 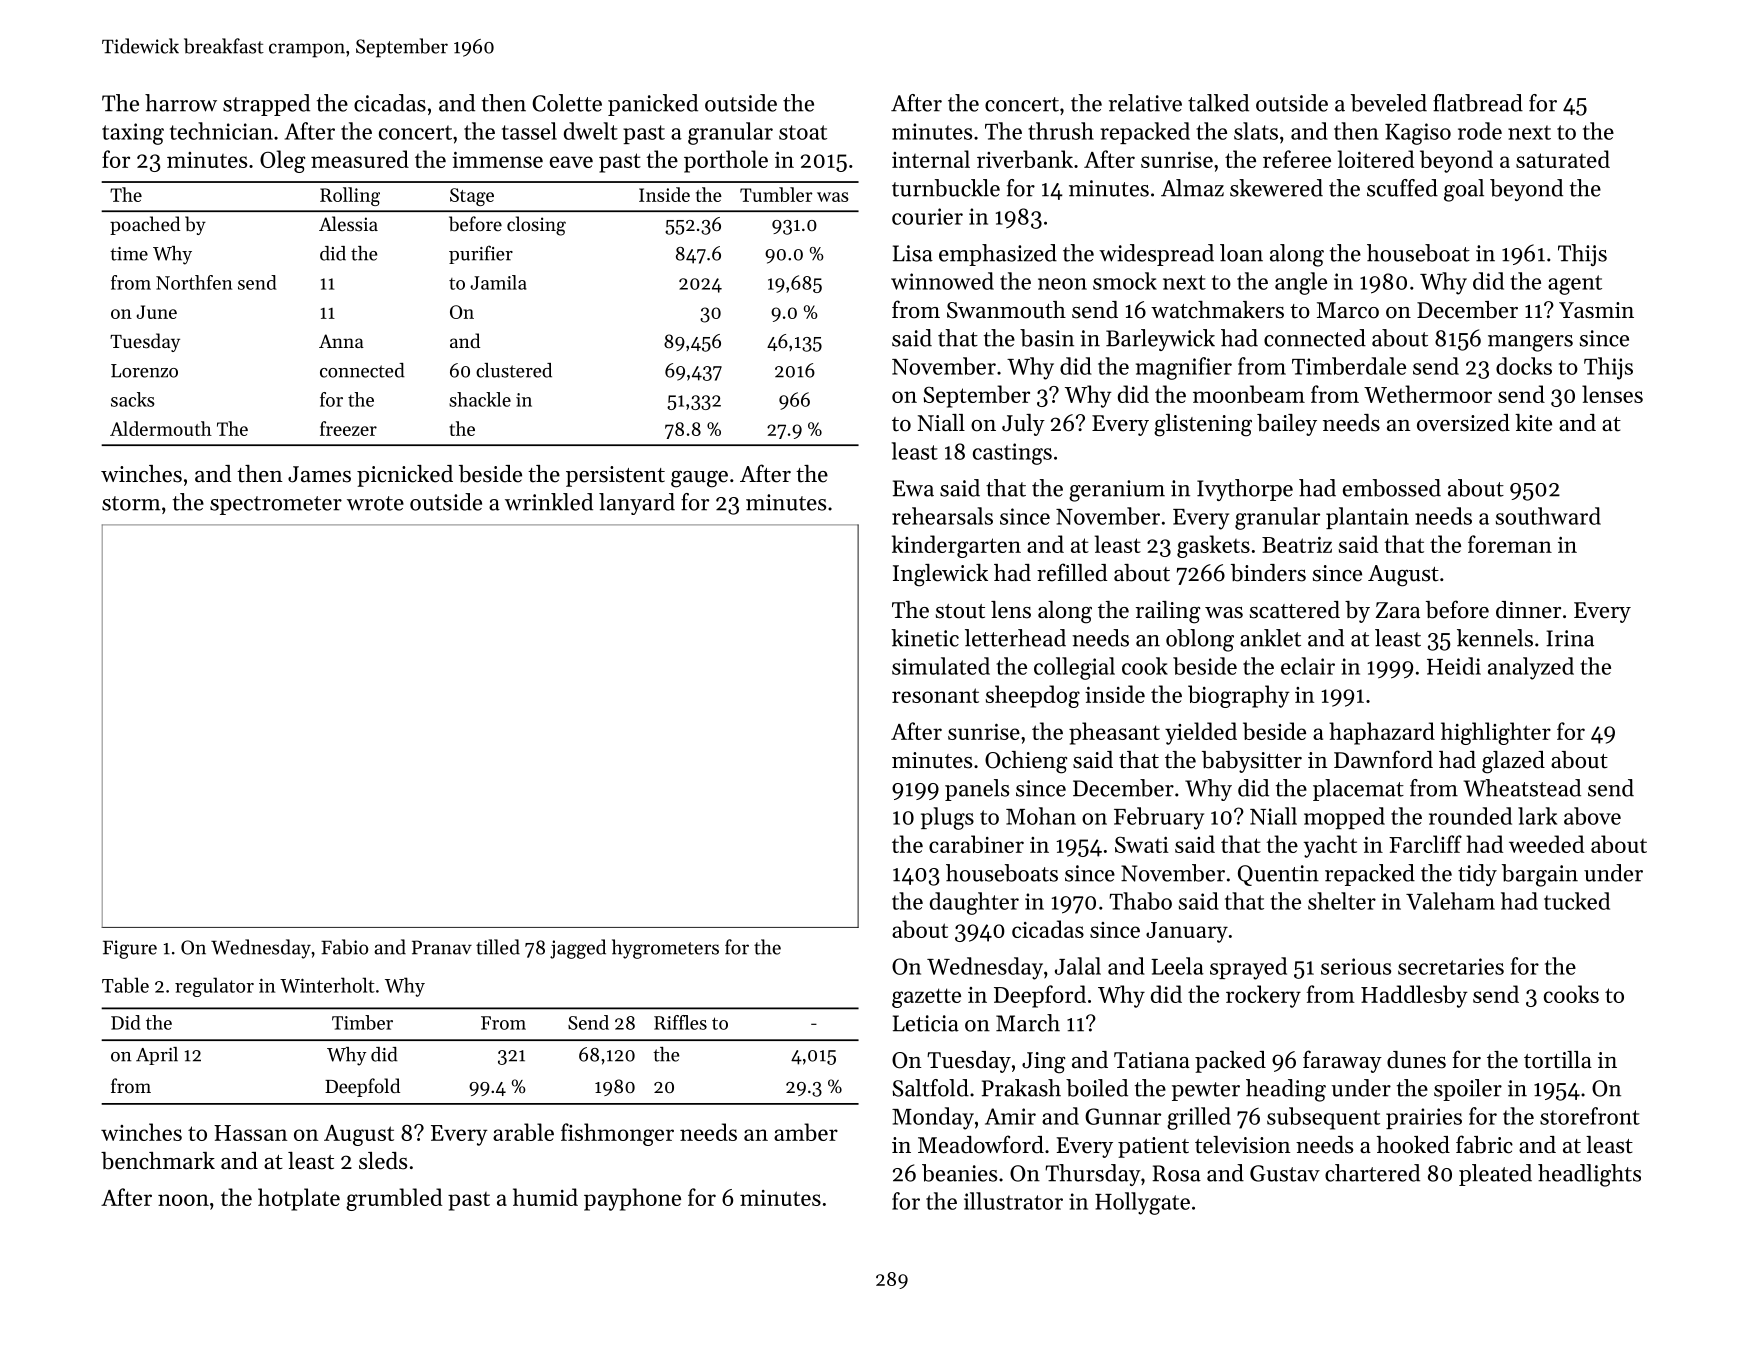 I want to click on spectrometer, so click(x=276, y=505).
